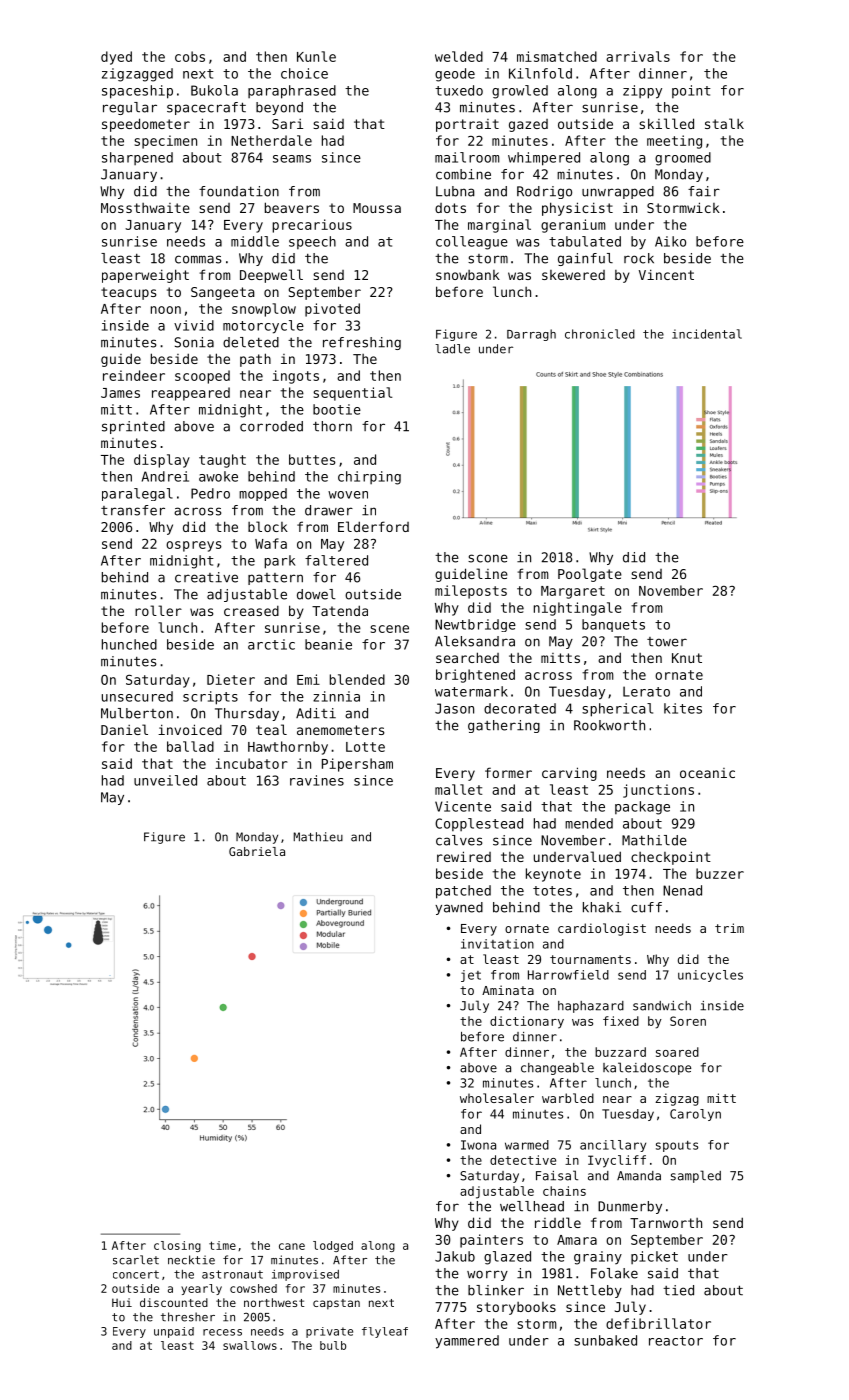 This page has width=849, height=1400. I want to click on Moussa, so click(377, 208).
